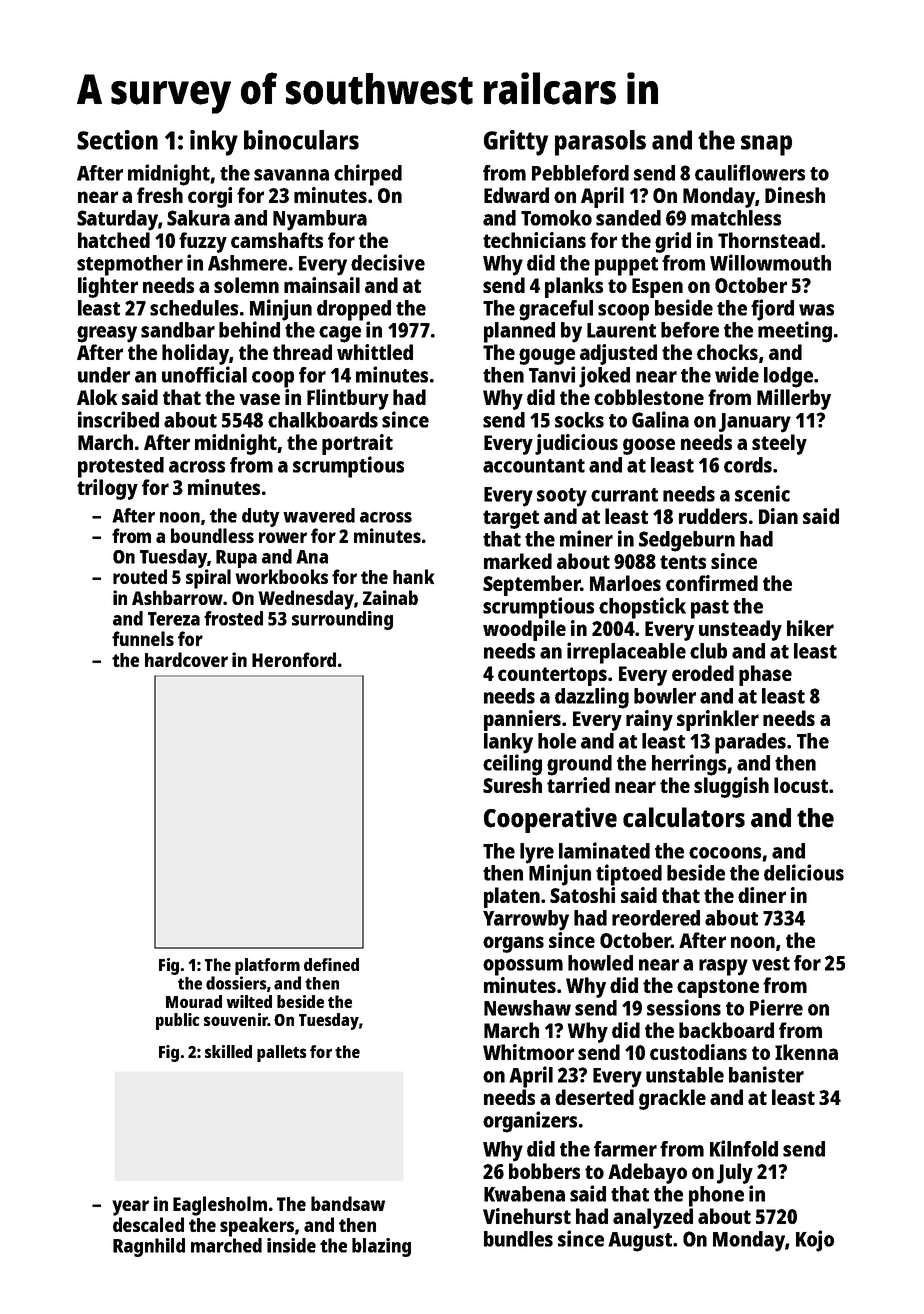 The width and height of the screenshot is (924, 1314). Describe the element at coordinates (149, 1247) in the screenshot. I see `Ragnhild` at that location.
